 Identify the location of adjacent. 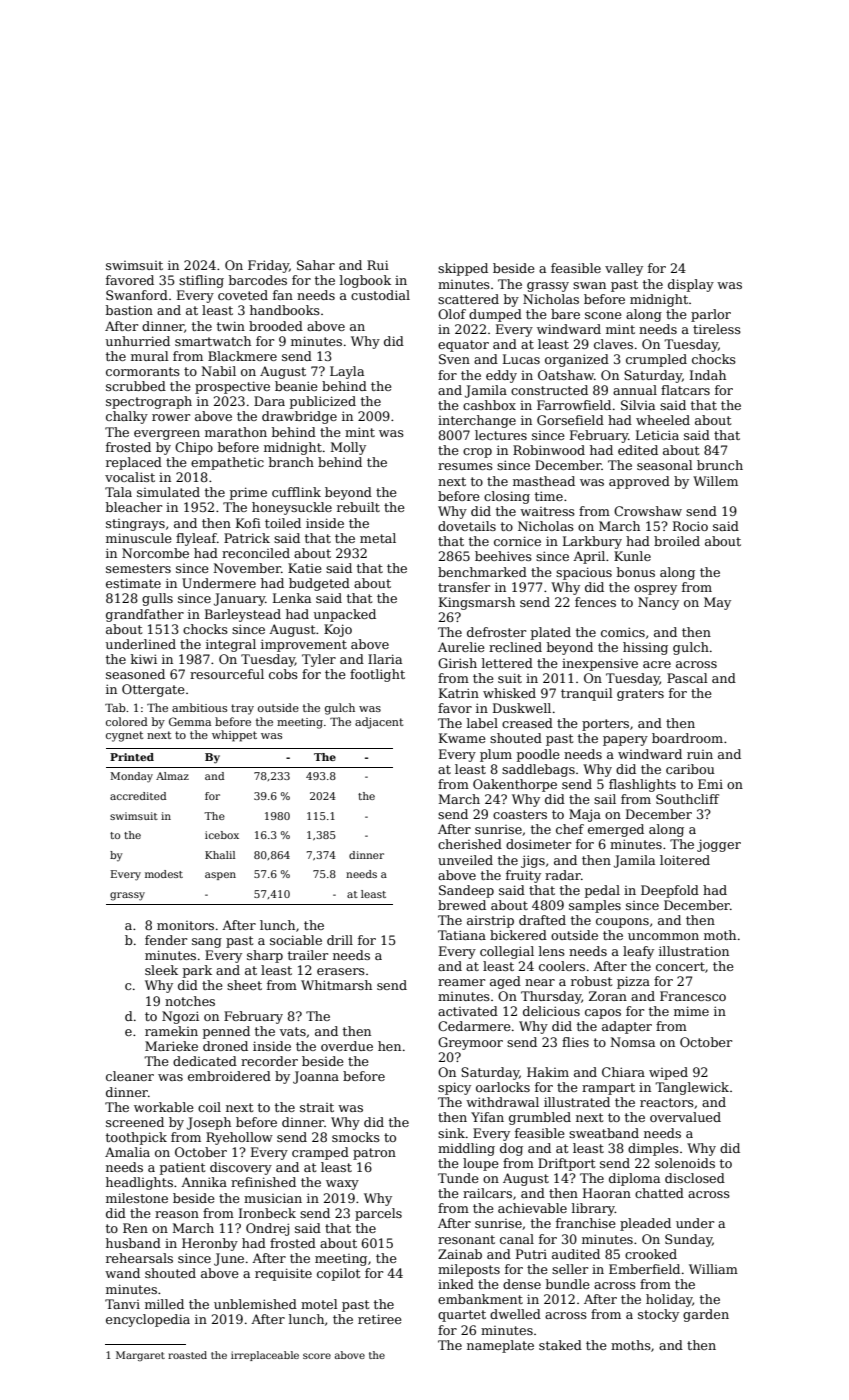
(379, 723).
